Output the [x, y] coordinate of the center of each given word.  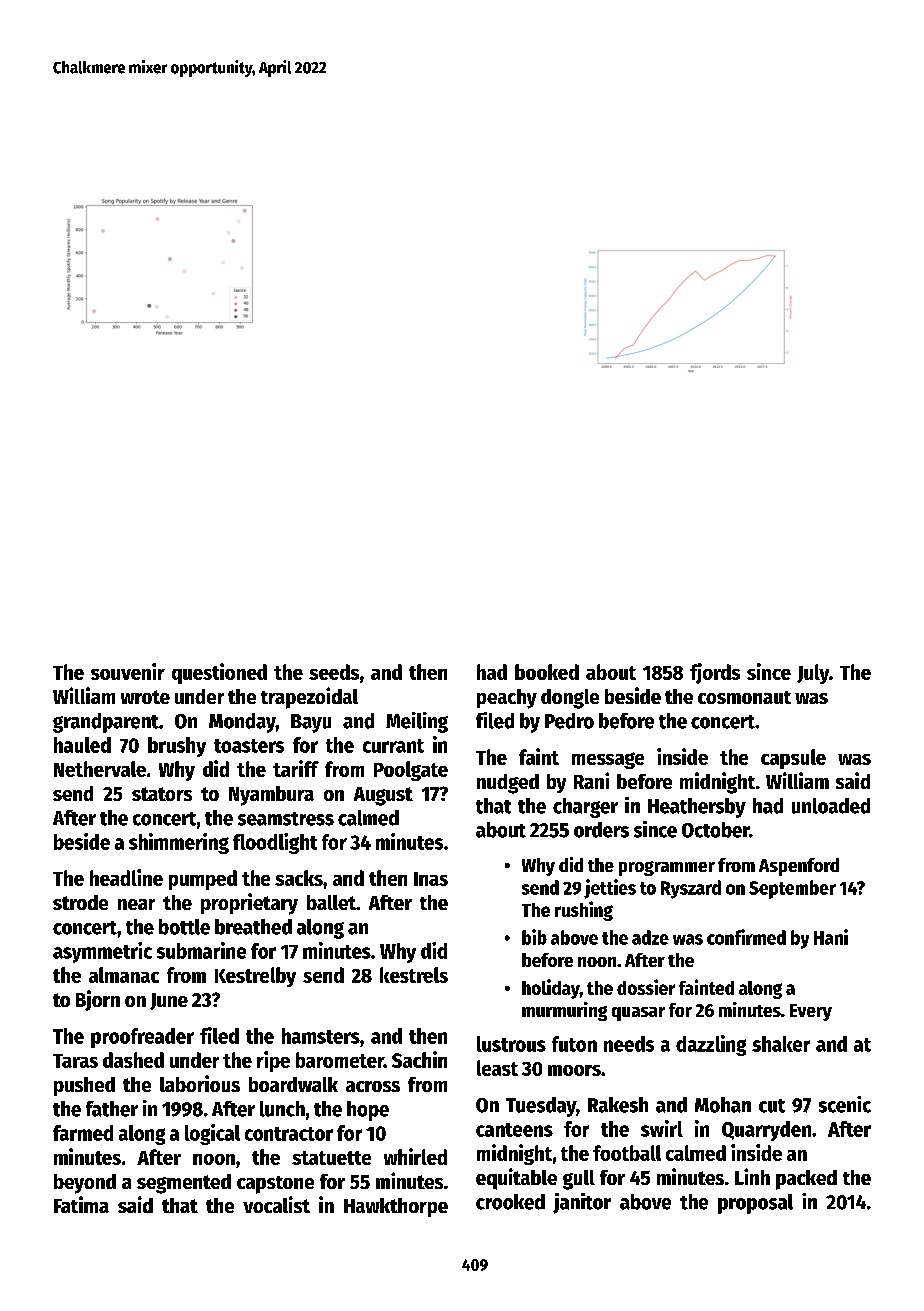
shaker [781, 1044]
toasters [249, 746]
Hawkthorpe [396, 1207]
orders [601, 830]
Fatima [81, 1204]
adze [650, 937]
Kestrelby [255, 977]
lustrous [511, 1044]
